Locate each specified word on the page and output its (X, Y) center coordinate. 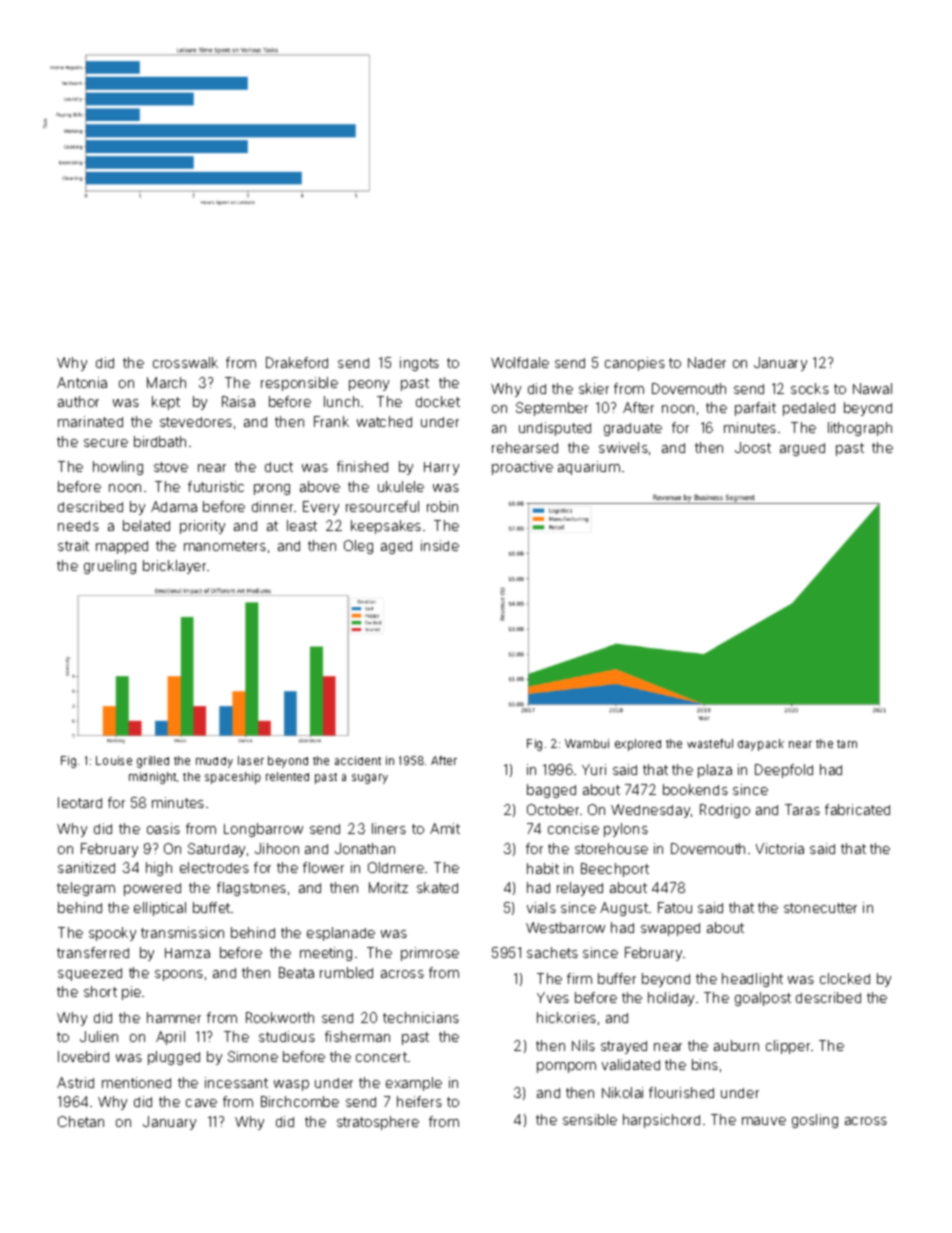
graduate (633, 429)
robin (442, 506)
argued (802, 449)
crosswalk (185, 362)
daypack (761, 745)
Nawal (872, 388)
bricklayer (174, 567)
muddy (214, 762)
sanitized (86, 867)
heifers (419, 1101)
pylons (626, 830)
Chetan (81, 1121)
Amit (445, 828)
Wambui (587, 743)
